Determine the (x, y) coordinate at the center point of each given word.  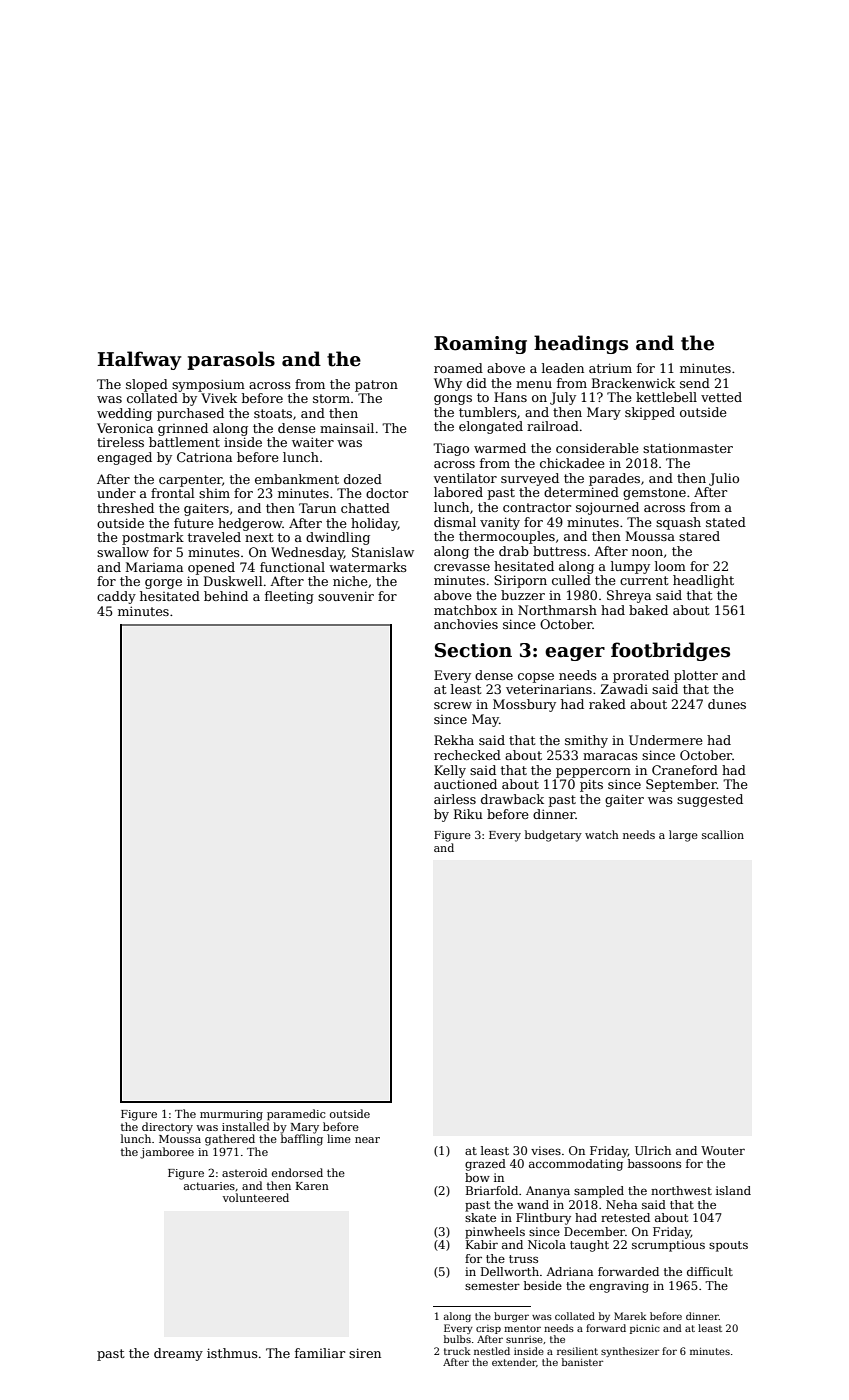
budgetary (553, 836)
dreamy (178, 1354)
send (695, 383)
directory (167, 1128)
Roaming (480, 345)
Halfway (140, 360)
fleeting (289, 597)
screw (453, 705)
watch (602, 834)
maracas (610, 756)
